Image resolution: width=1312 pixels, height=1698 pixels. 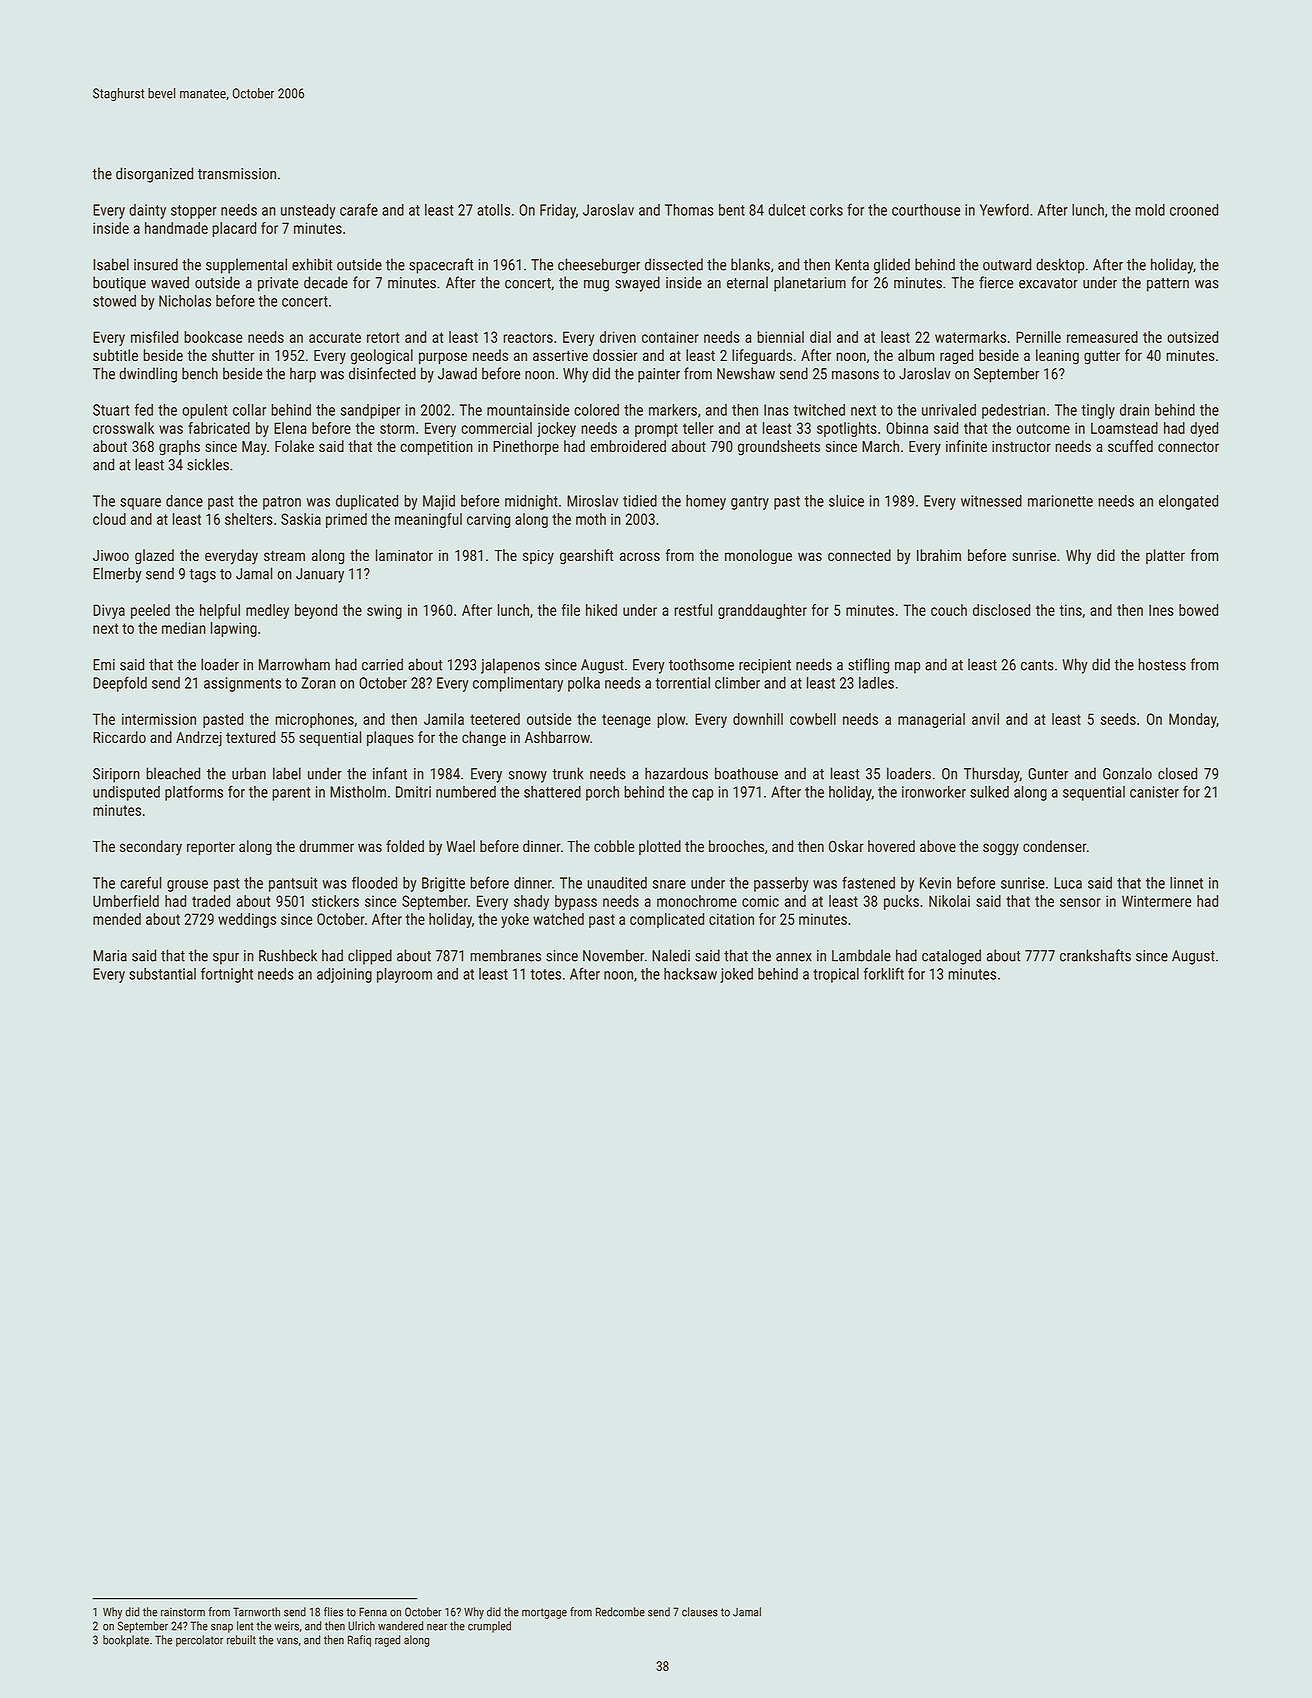 What do you see at coordinates (237, 174) in the image?
I see `transmission` at bounding box center [237, 174].
